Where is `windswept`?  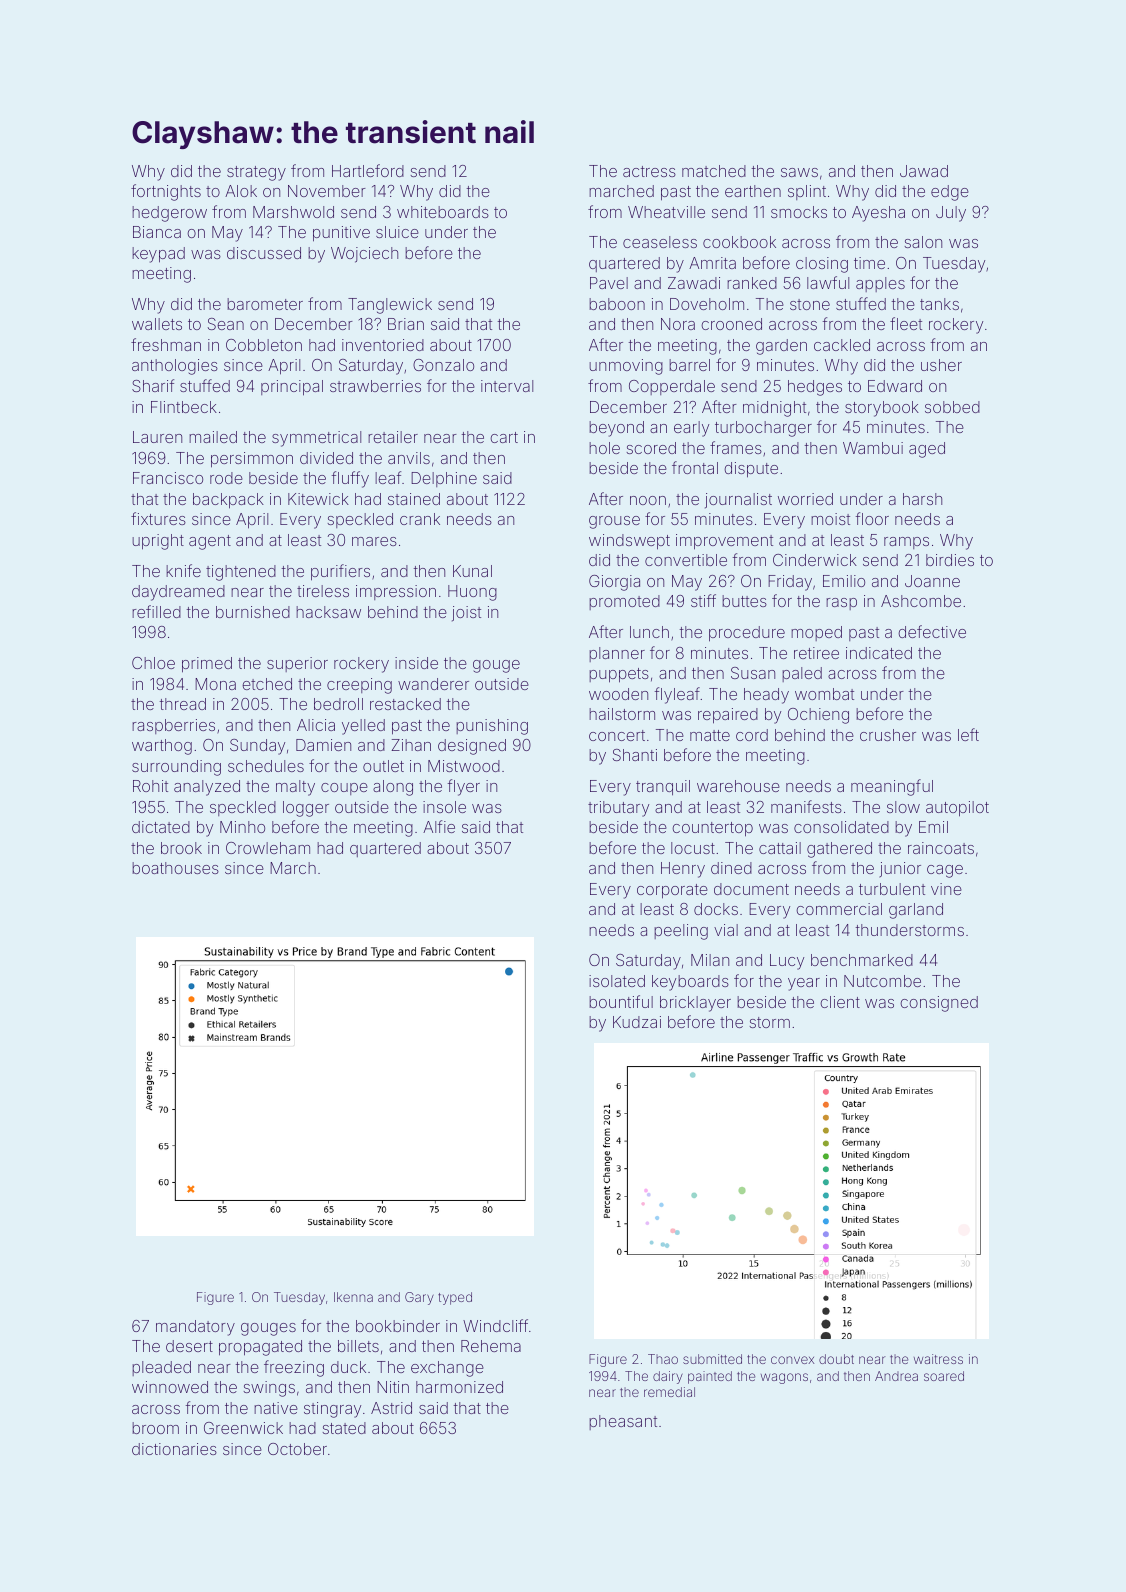
windswept is located at coordinates (629, 542).
